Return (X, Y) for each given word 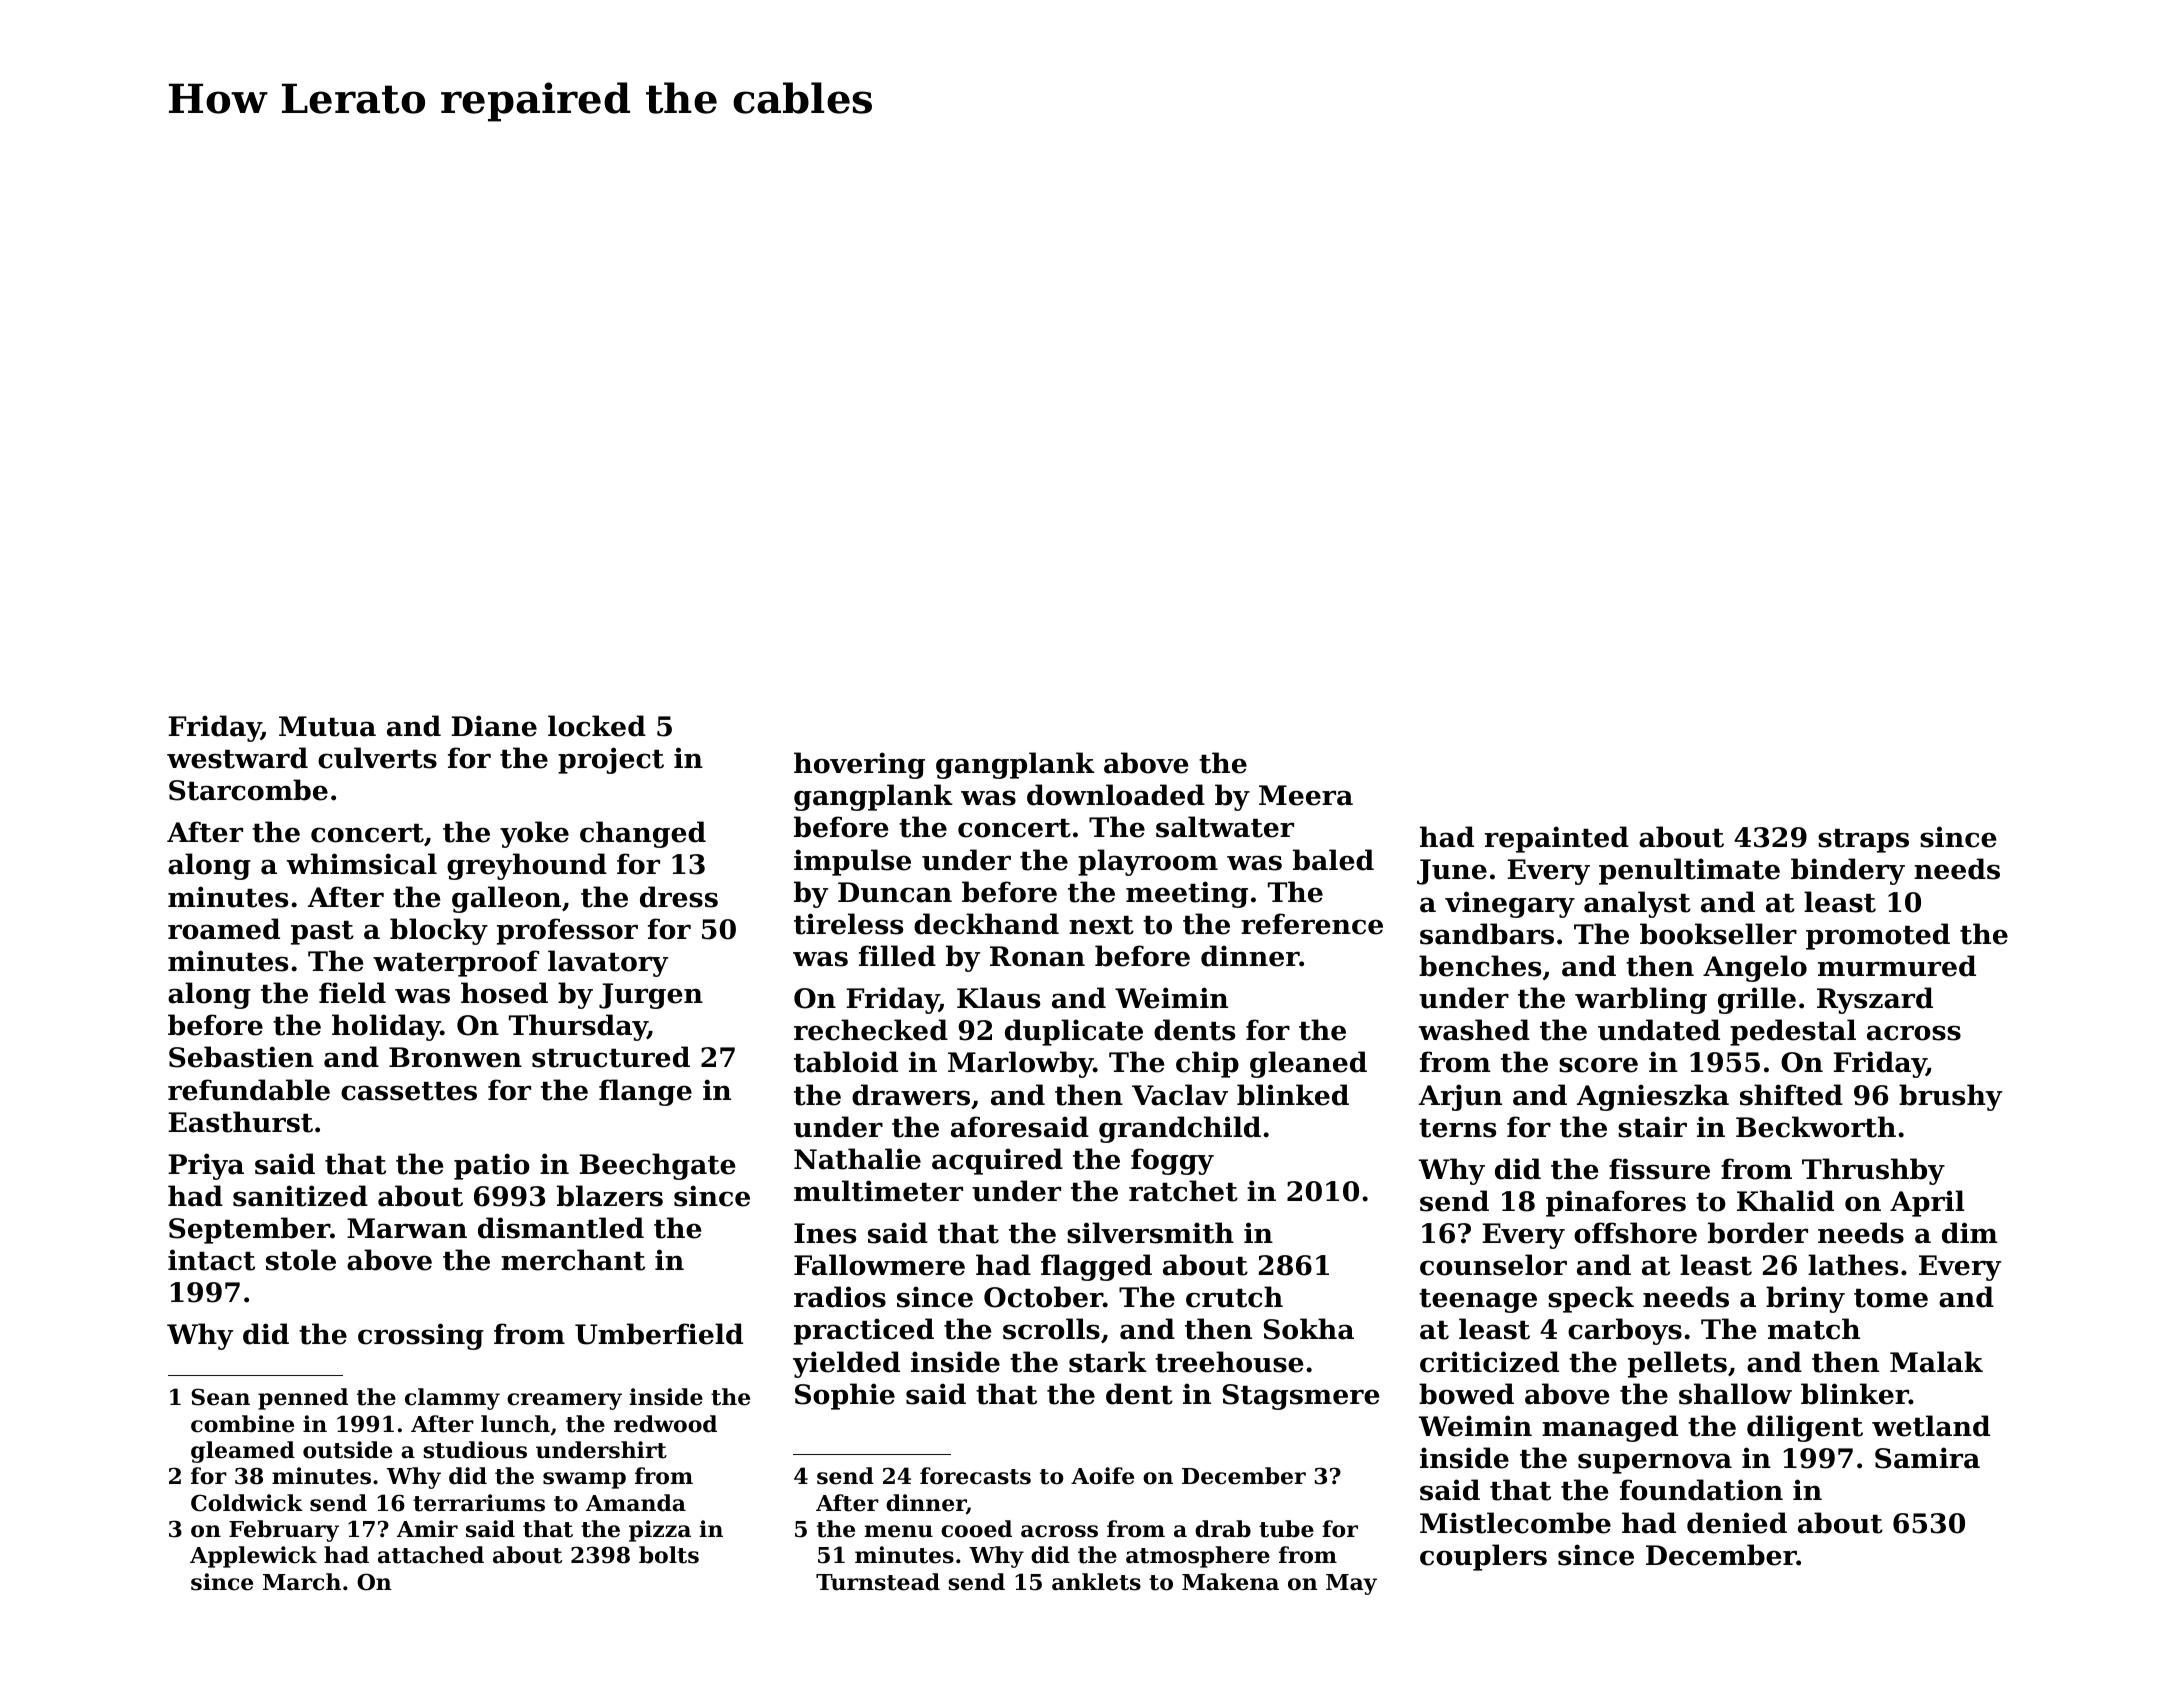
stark (1108, 1362)
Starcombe (248, 790)
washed (1474, 1030)
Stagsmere (1301, 1397)
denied (1737, 1523)
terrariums (479, 1503)
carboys (1625, 1331)
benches (1480, 966)
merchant (573, 1260)
